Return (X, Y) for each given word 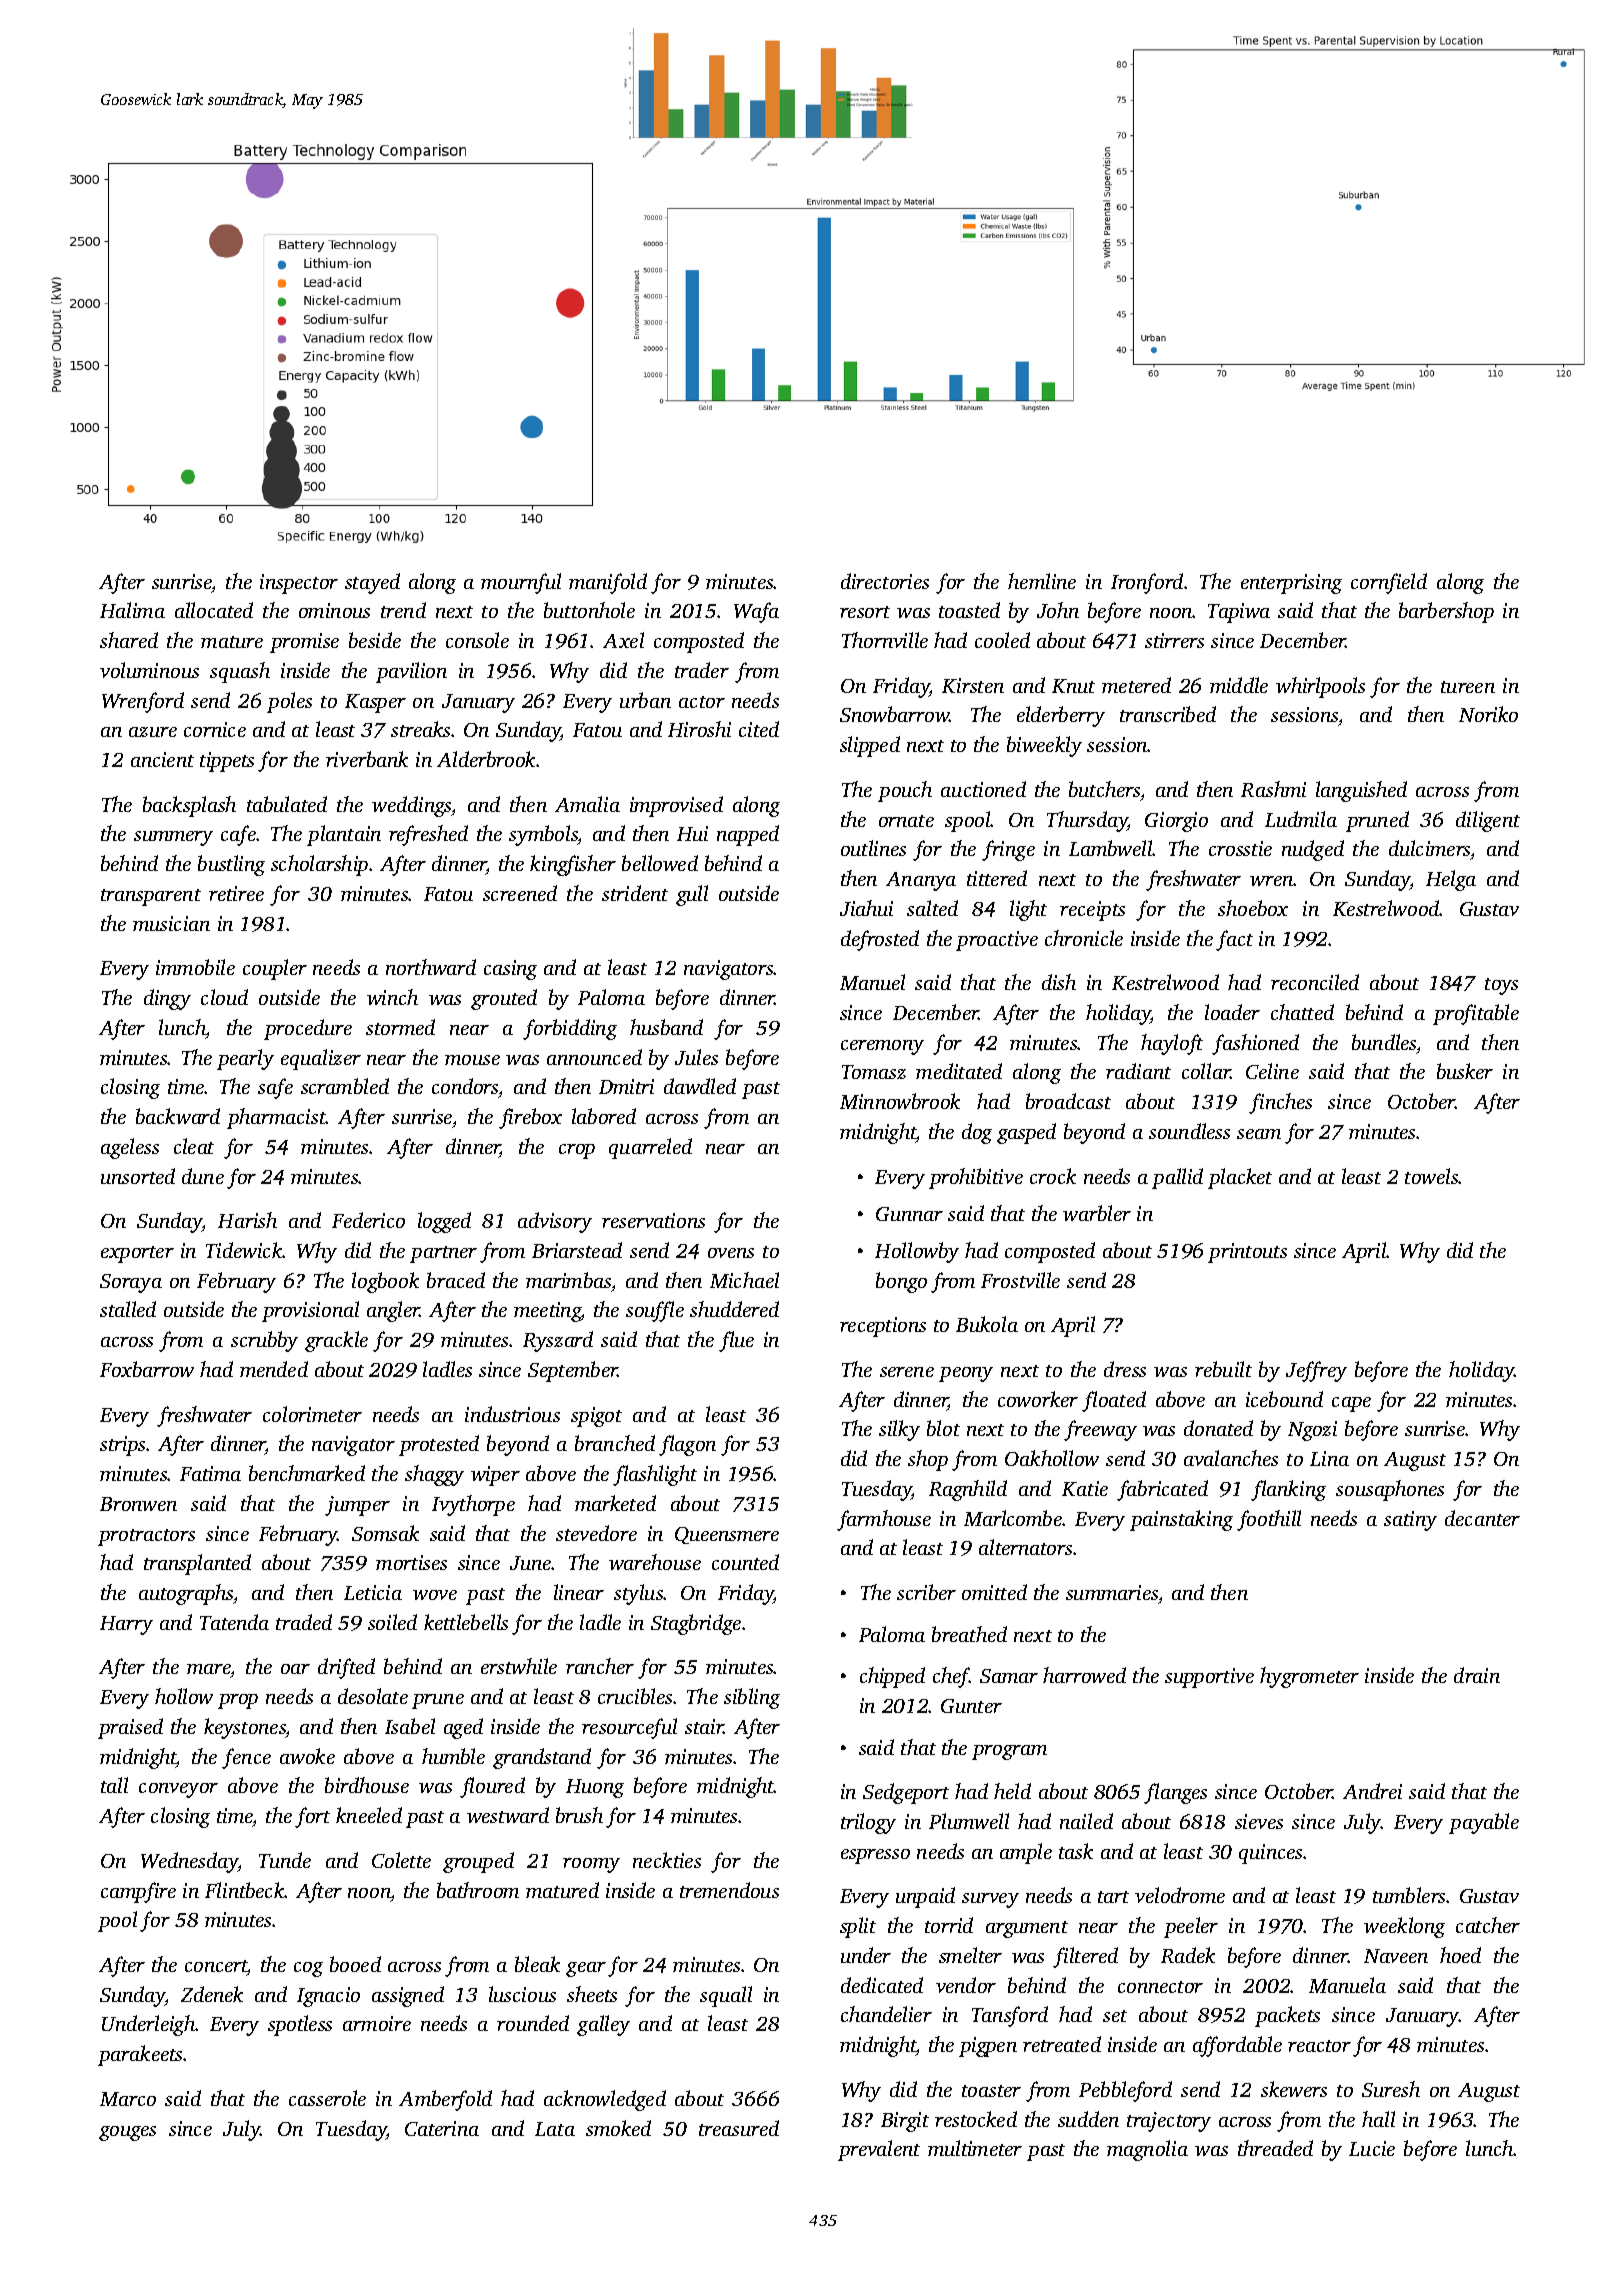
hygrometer (1309, 1677)
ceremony (882, 1047)
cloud (224, 997)
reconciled (1315, 982)
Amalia (587, 804)
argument (1027, 1929)
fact (1234, 940)
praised (130, 1728)
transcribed (1168, 714)
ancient (162, 759)
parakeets (140, 2055)
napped (748, 835)
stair (704, 1726)
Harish (247, 1220)
